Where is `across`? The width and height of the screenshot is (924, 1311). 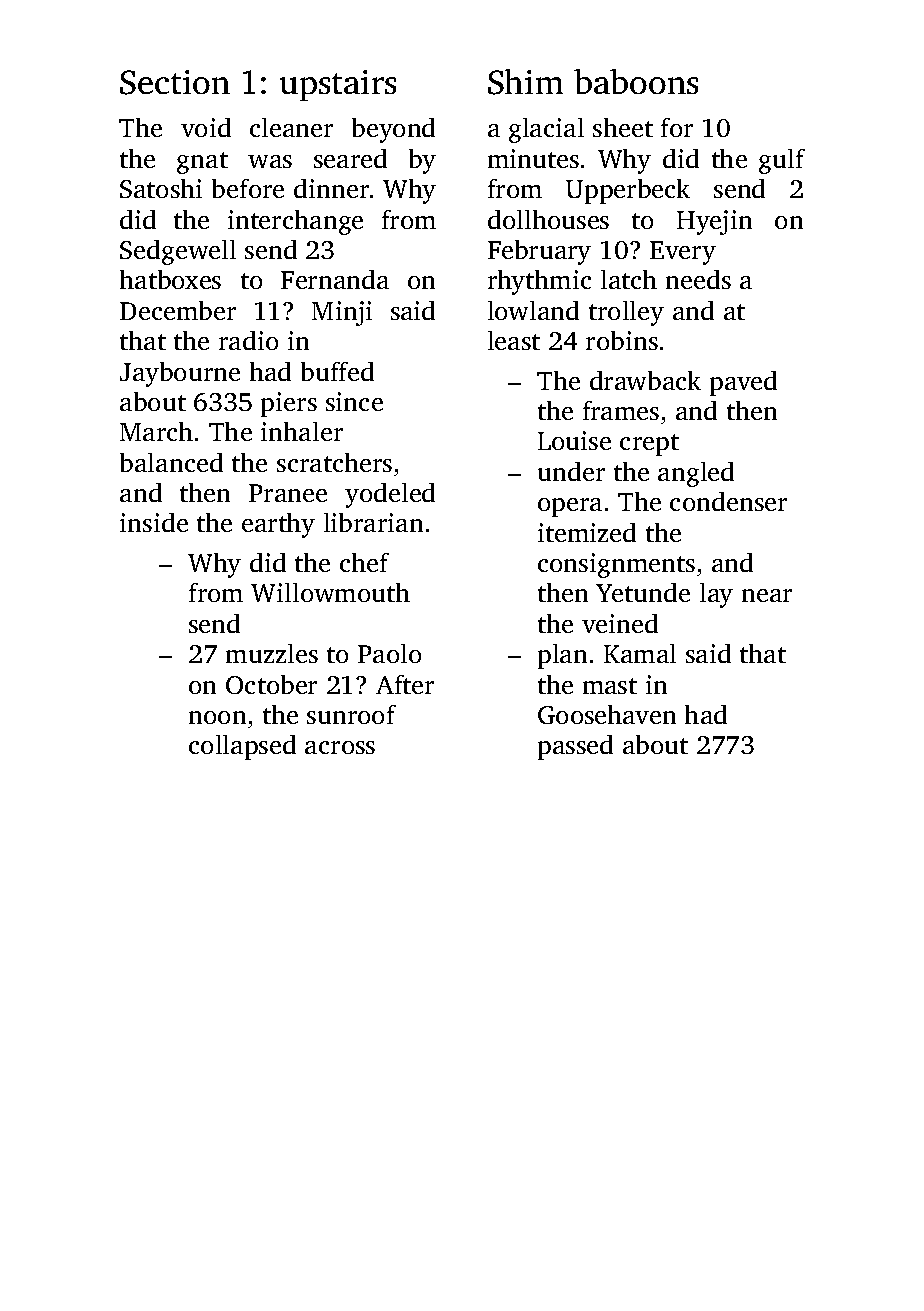
across is located at coordinates (340, 747).
